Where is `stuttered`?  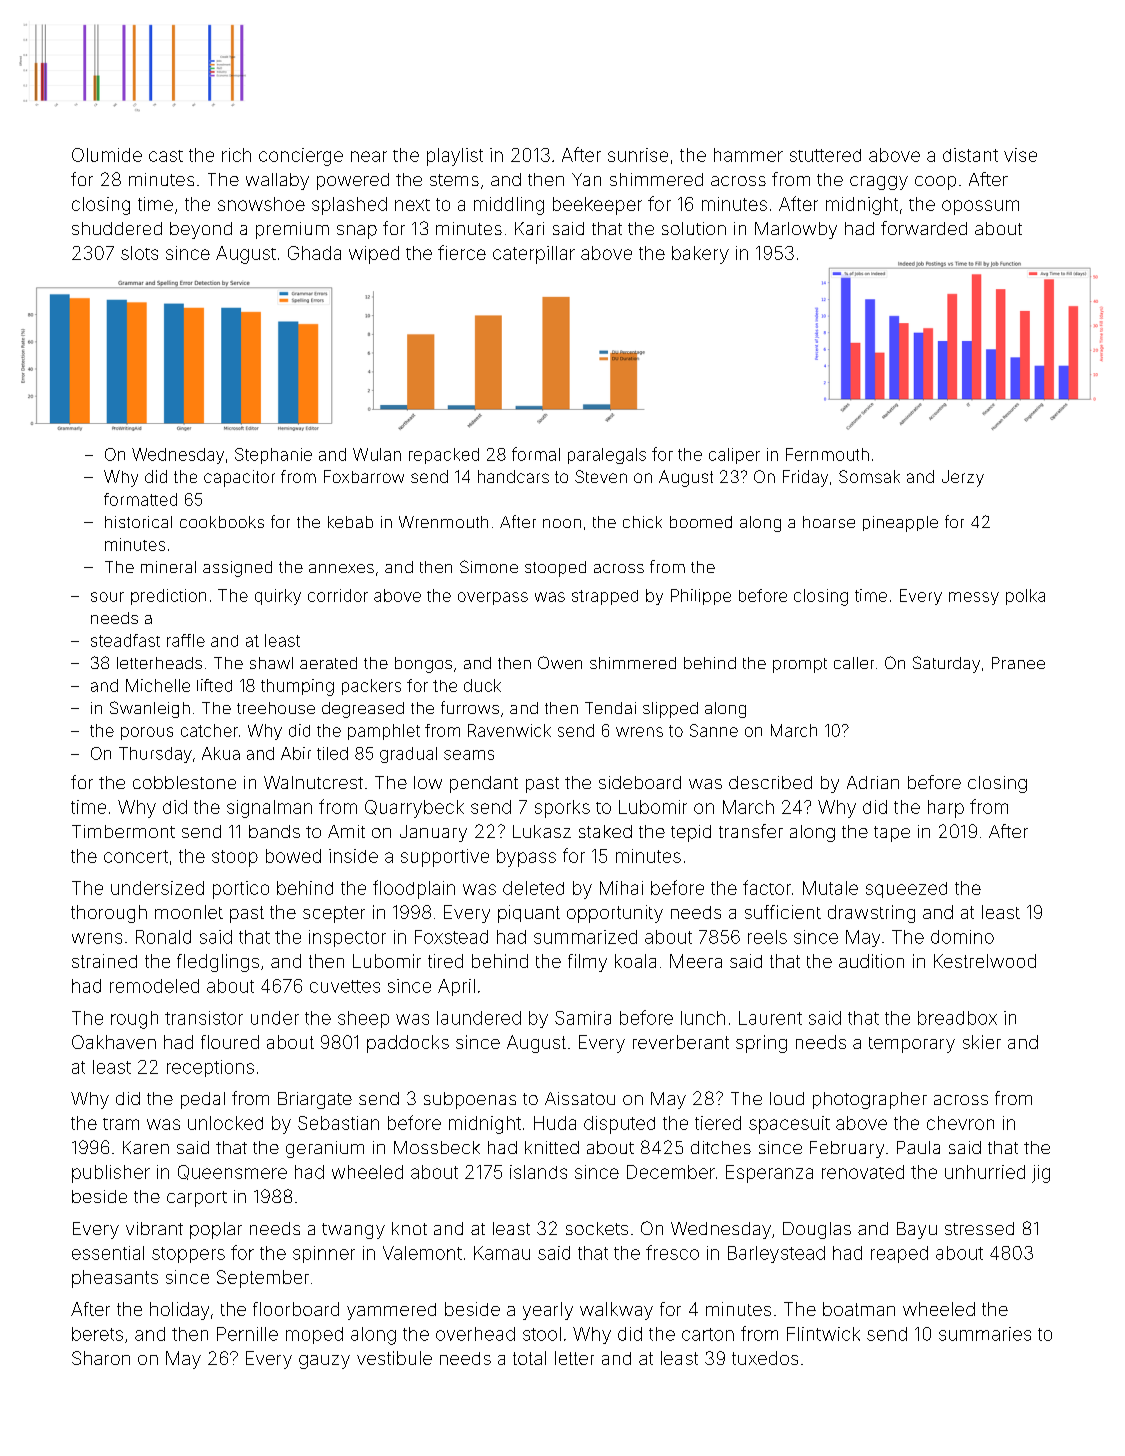 stuttered is located at coordinates (825, 155).
